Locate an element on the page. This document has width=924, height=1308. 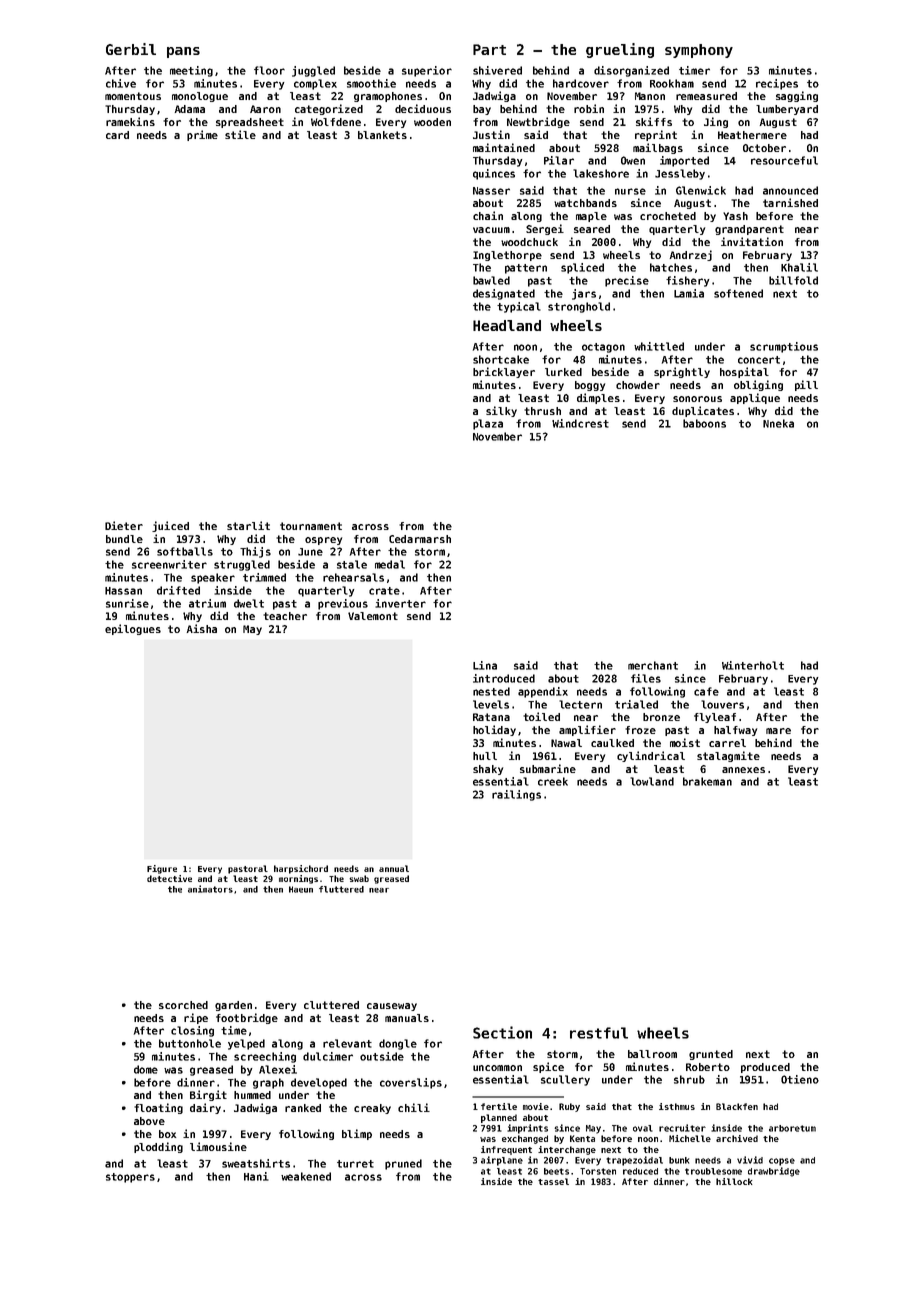
Winterholt is located at coordinates (753, 665).
